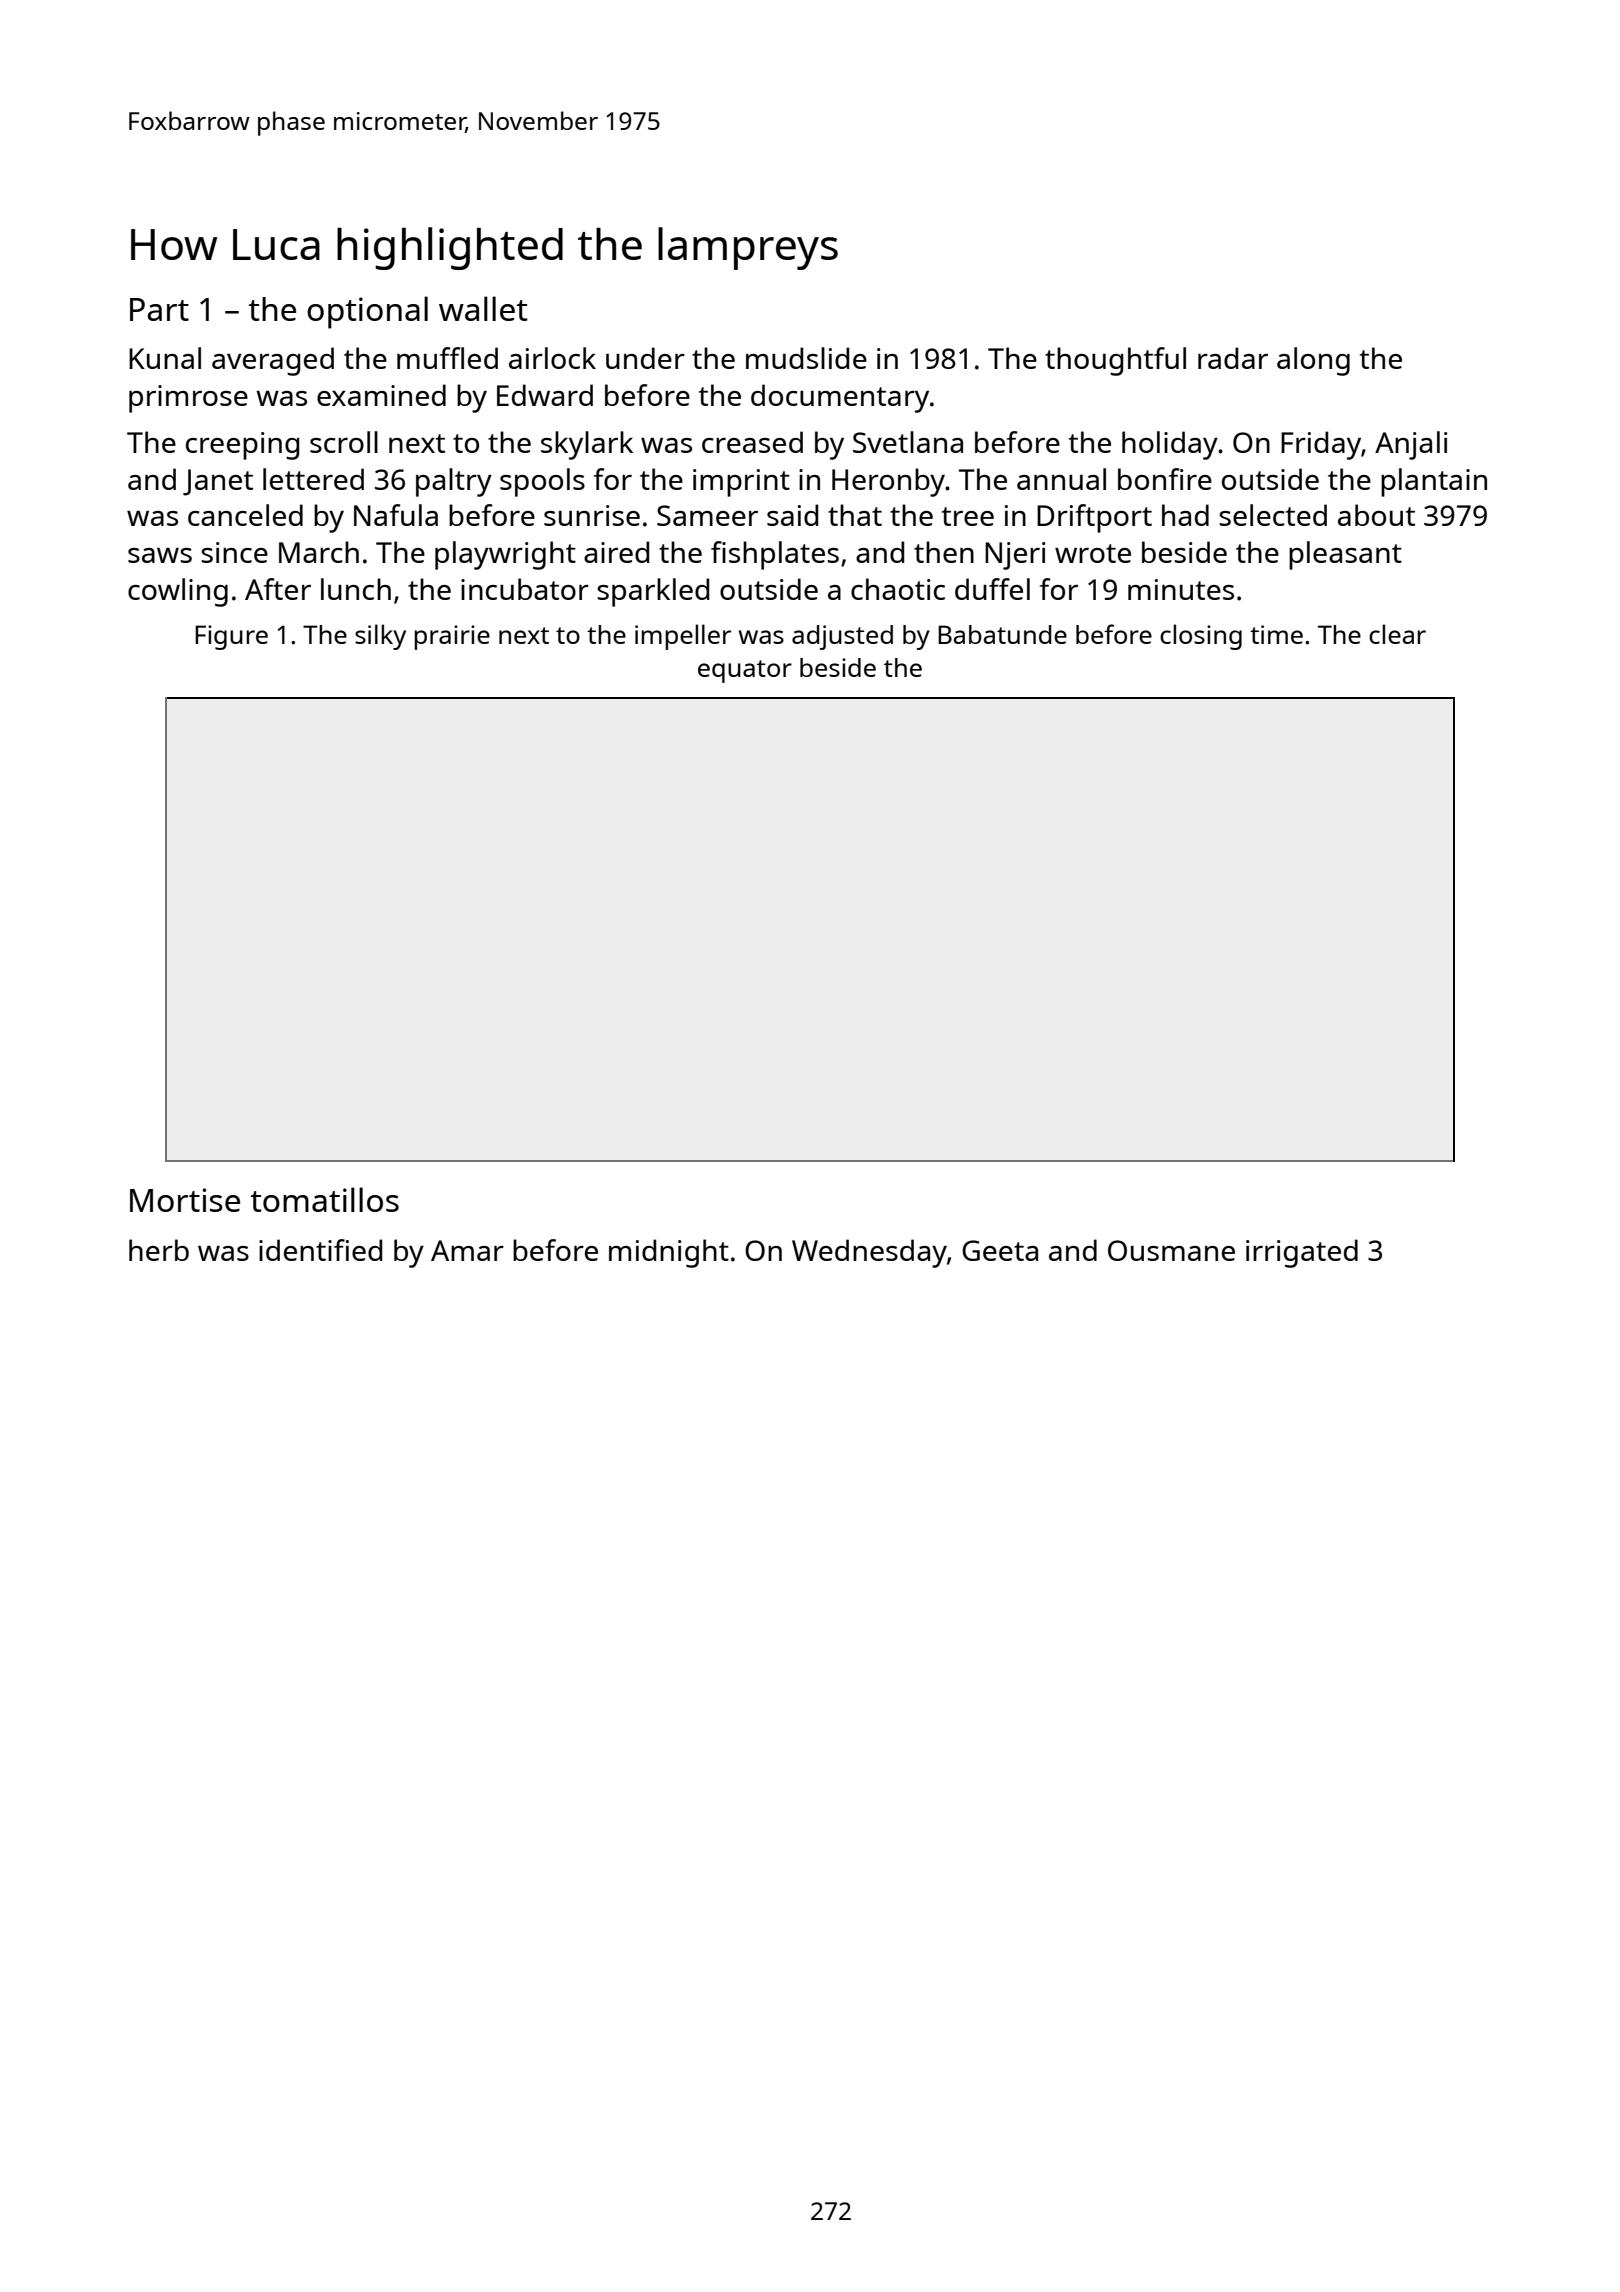 The height and width of the image is (2292, 1620). What do you see at coordinates (669, 1253) in the image?
I see `midnight` at bounding box center [669, 1253].
